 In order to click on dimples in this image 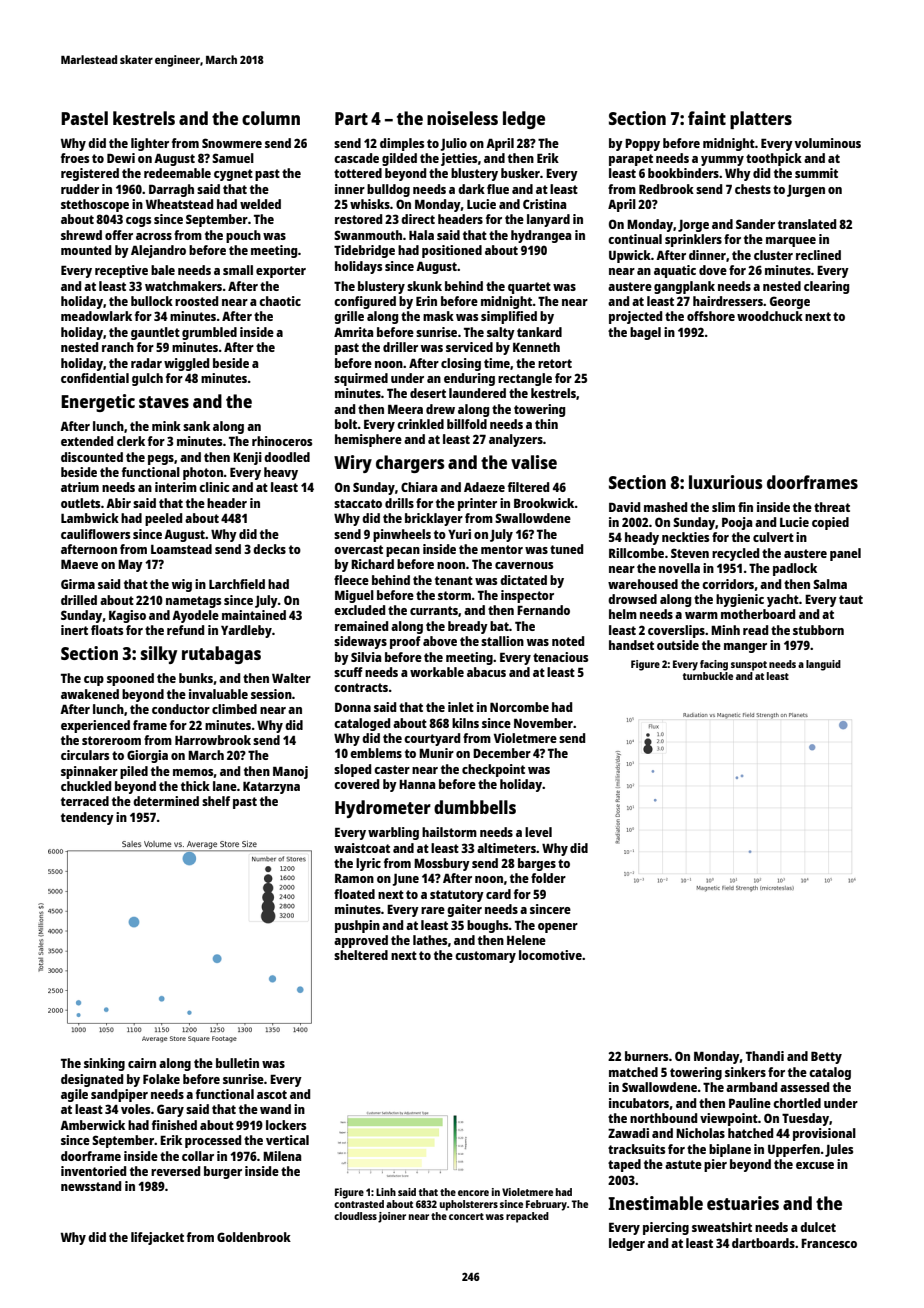, I will do `click(402, 144)`.
